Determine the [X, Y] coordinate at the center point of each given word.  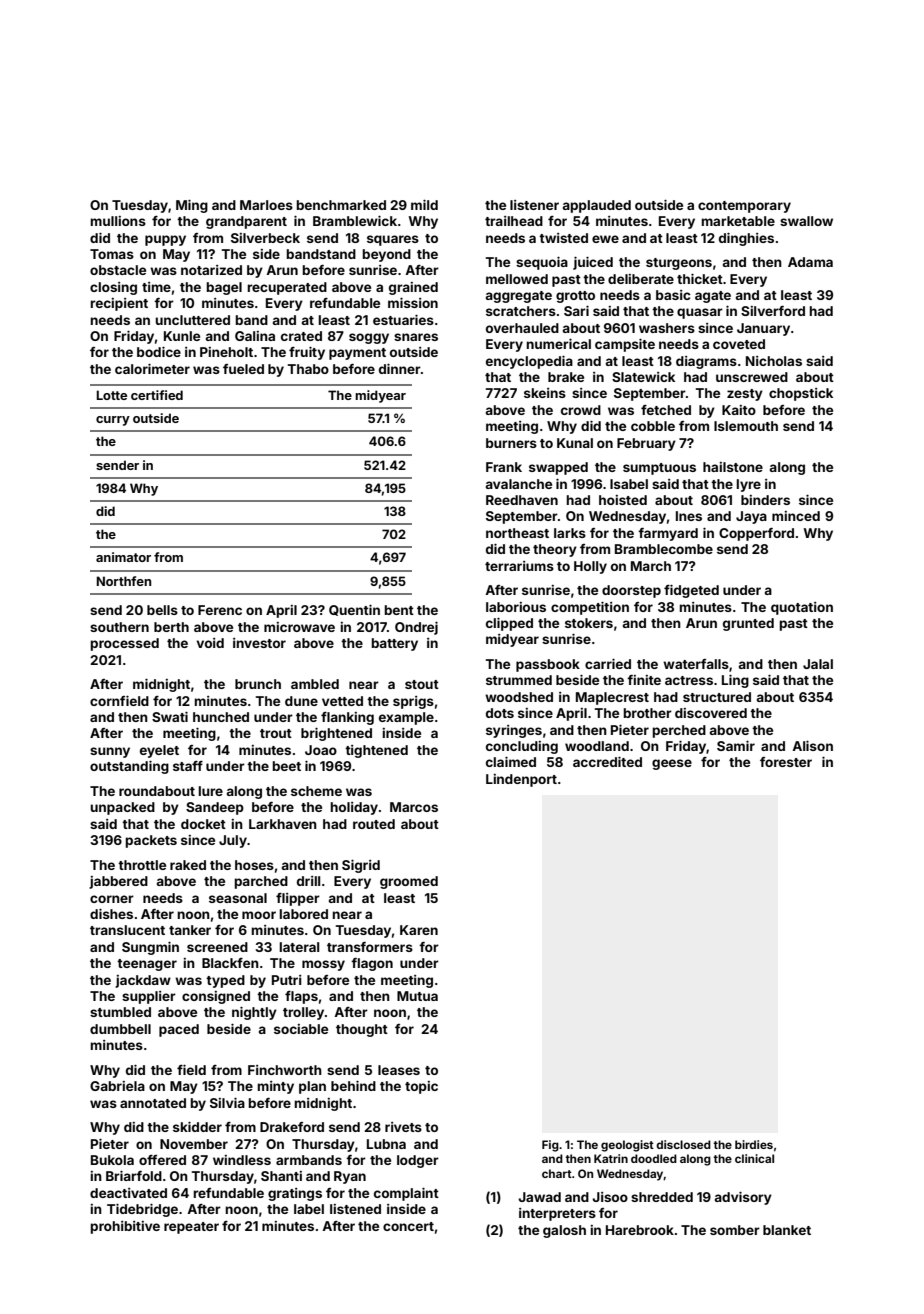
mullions [118, 221]
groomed [409, 882]
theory [555, 550]
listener [534, 205]
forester [786, 762]
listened [355, 1209]
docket [203, 824]
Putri [286, 980]
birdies [754, 1144]
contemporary [744, 207]
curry [113, 421]
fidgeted [691, 591]
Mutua [417, 996]
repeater [191, 1228]
